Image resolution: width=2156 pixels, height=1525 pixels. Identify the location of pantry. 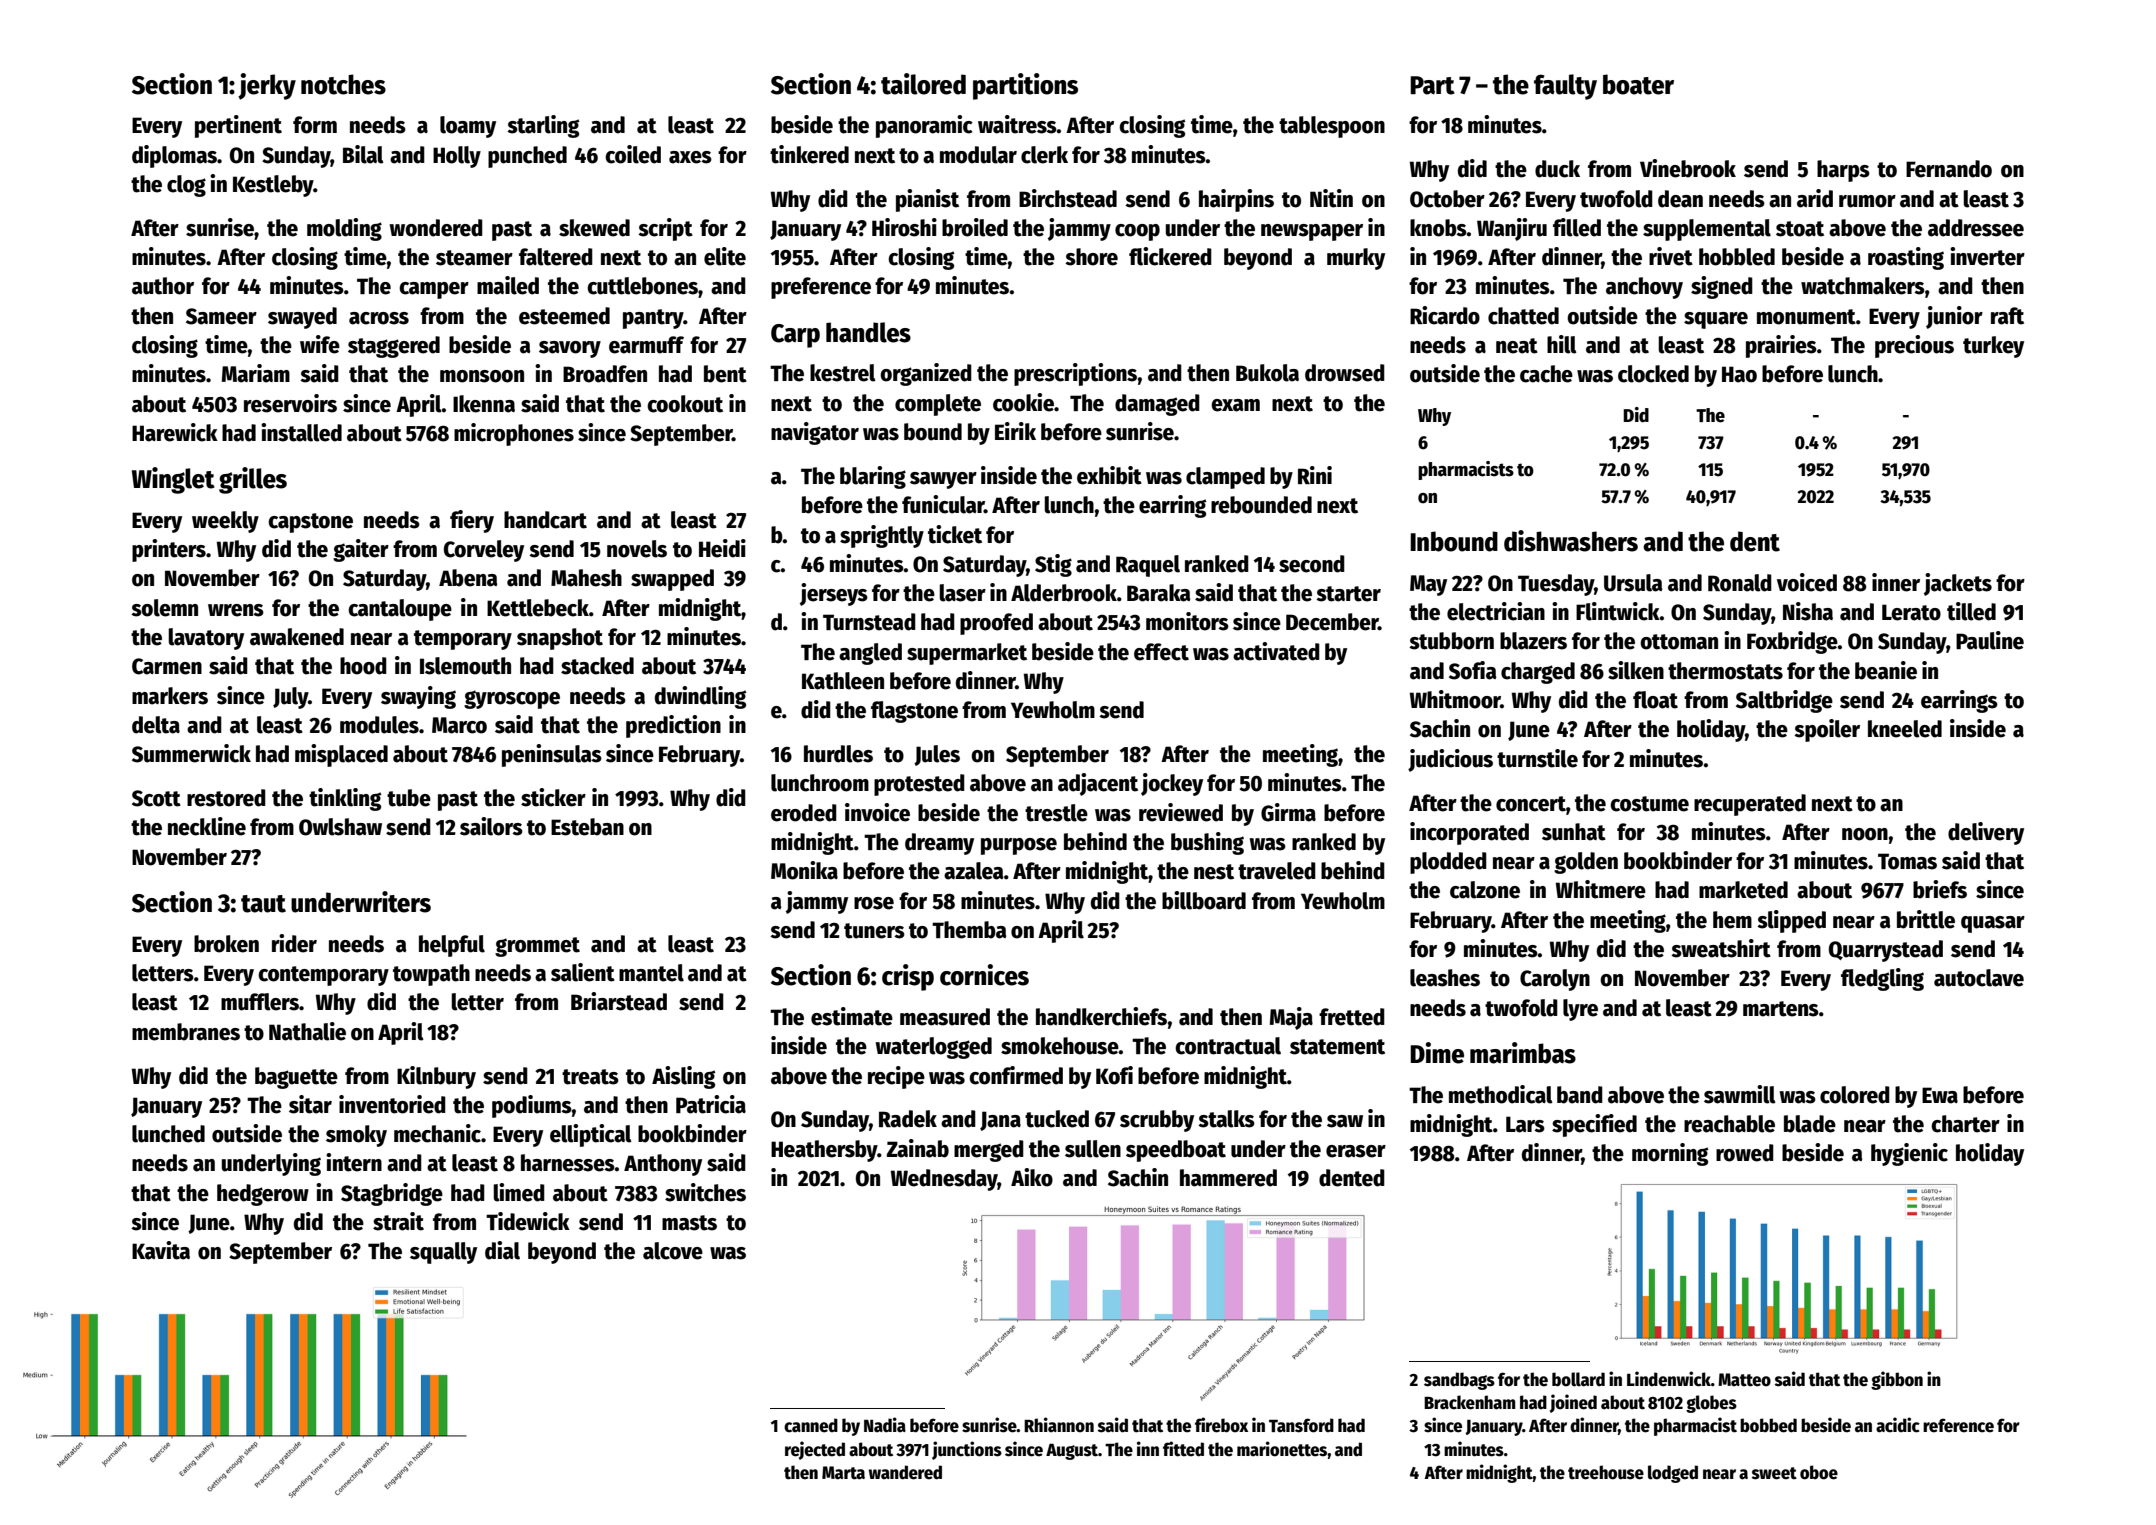
(653, 319).
